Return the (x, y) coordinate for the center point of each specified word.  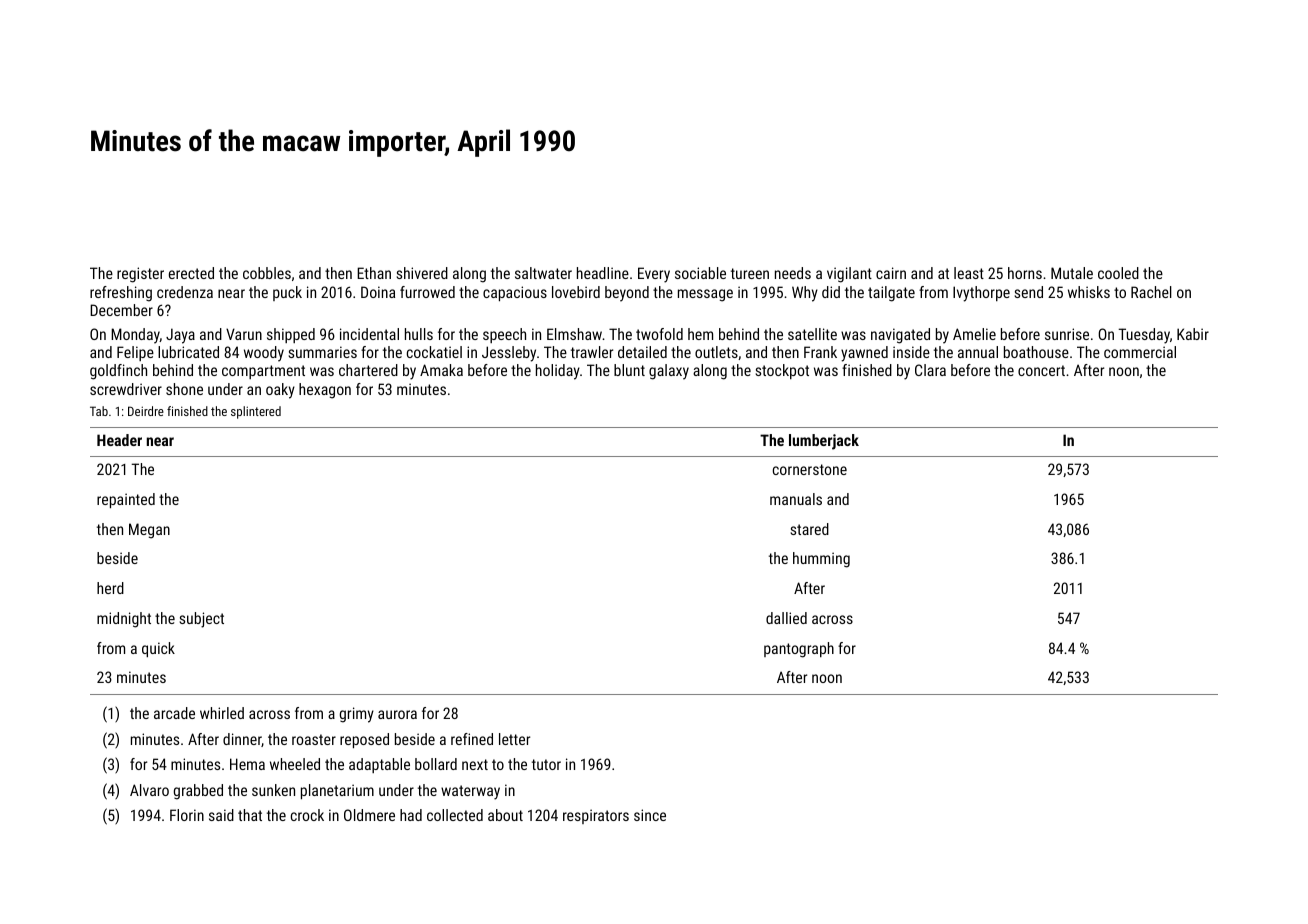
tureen (750, 273)
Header (119, 440)
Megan (149, 531)
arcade (174, 713)
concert (1041, 370)
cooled (1118, 273)
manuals (796, 499)
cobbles (267, 273)
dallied (786, 618)
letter (514, 739)
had (411, 815)
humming (821, 560)
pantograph (799, 650)
